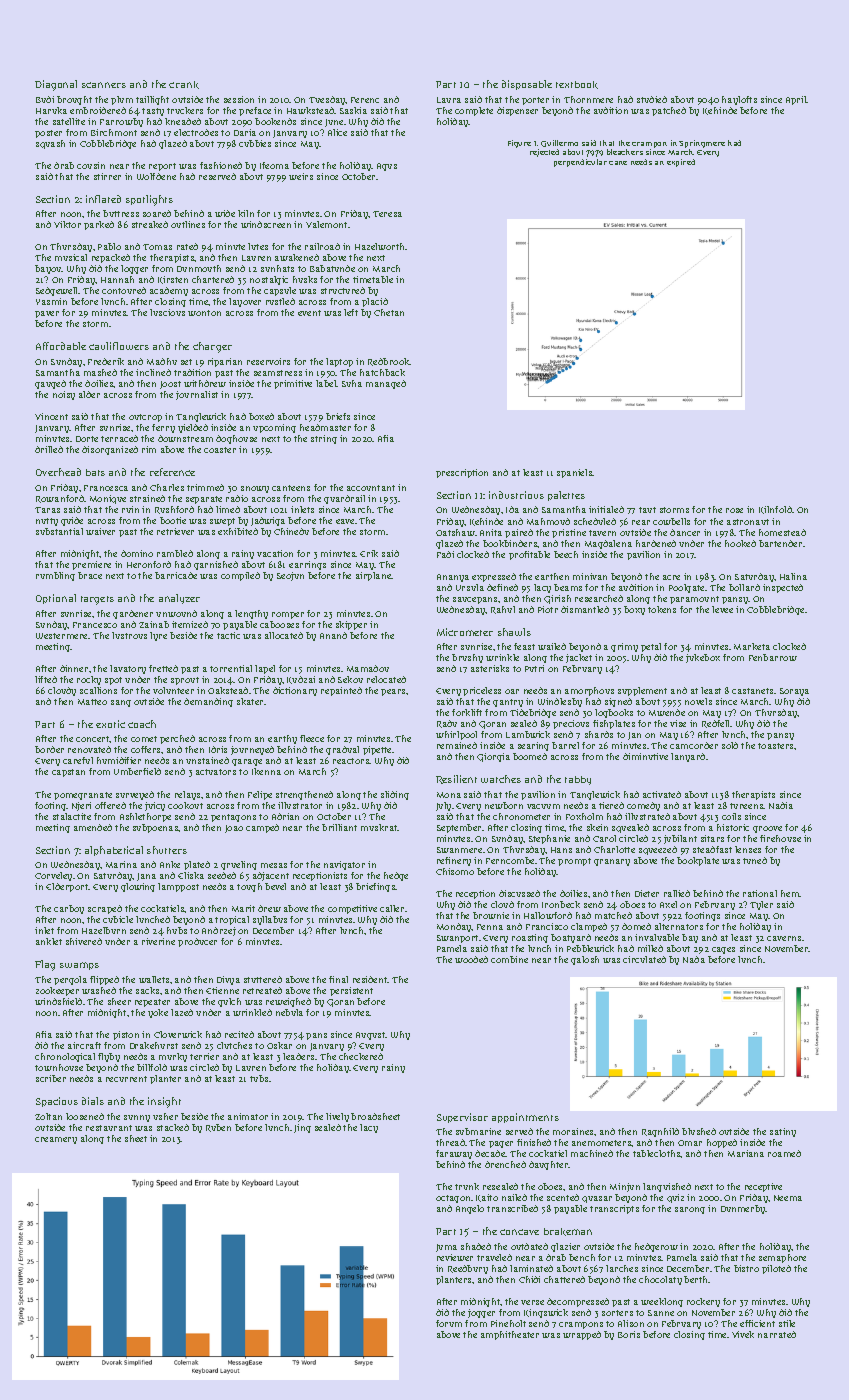  What do you see at coordinates (175, 531) in the screenshot?
I see `retriever` at bounding box center [175, 531].
